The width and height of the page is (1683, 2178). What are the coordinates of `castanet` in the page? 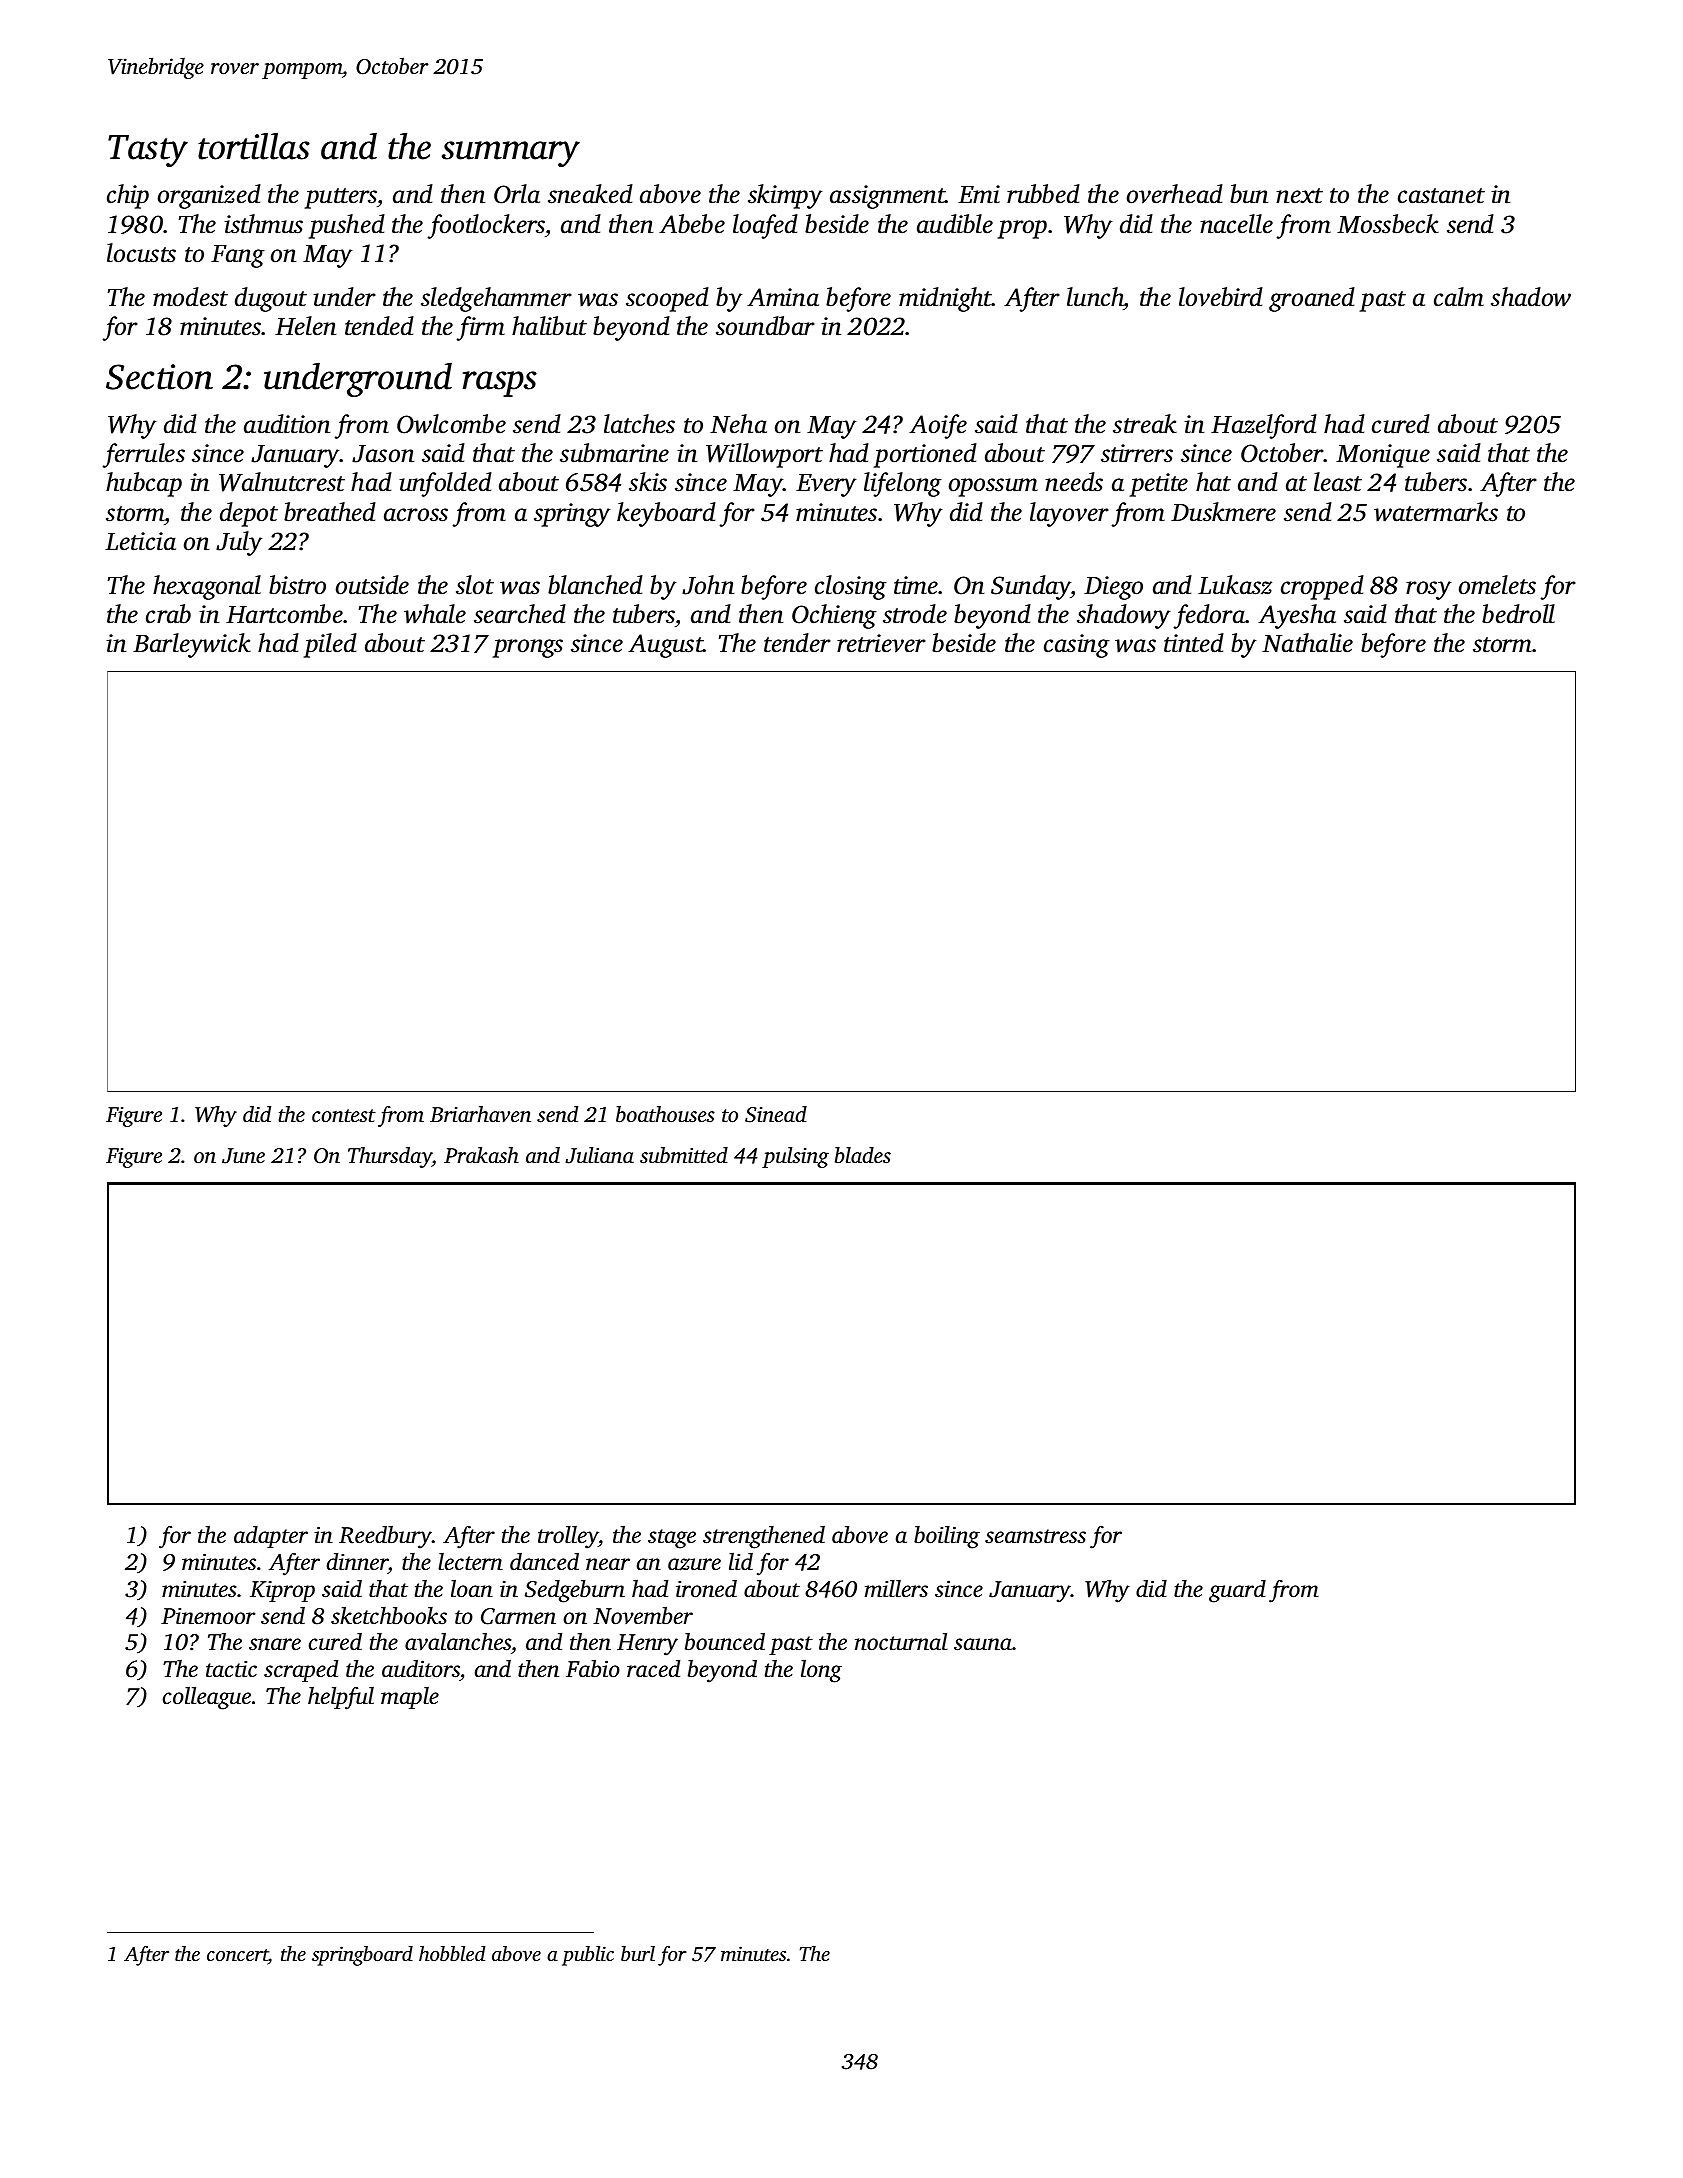 It's located at (1441, 196).
